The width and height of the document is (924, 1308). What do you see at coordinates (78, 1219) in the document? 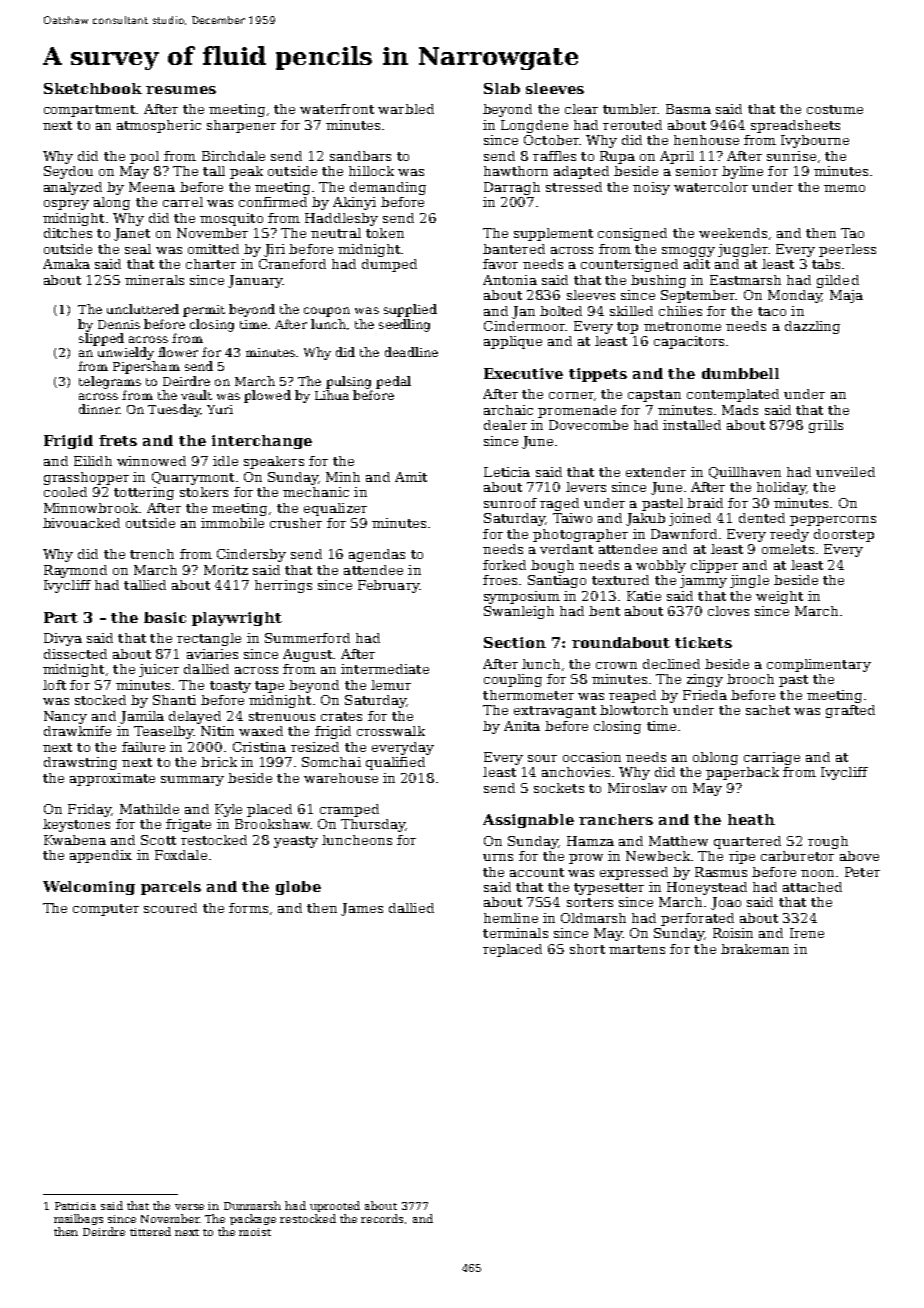
I see `mailbags` at bounding box center [78, 1219].
